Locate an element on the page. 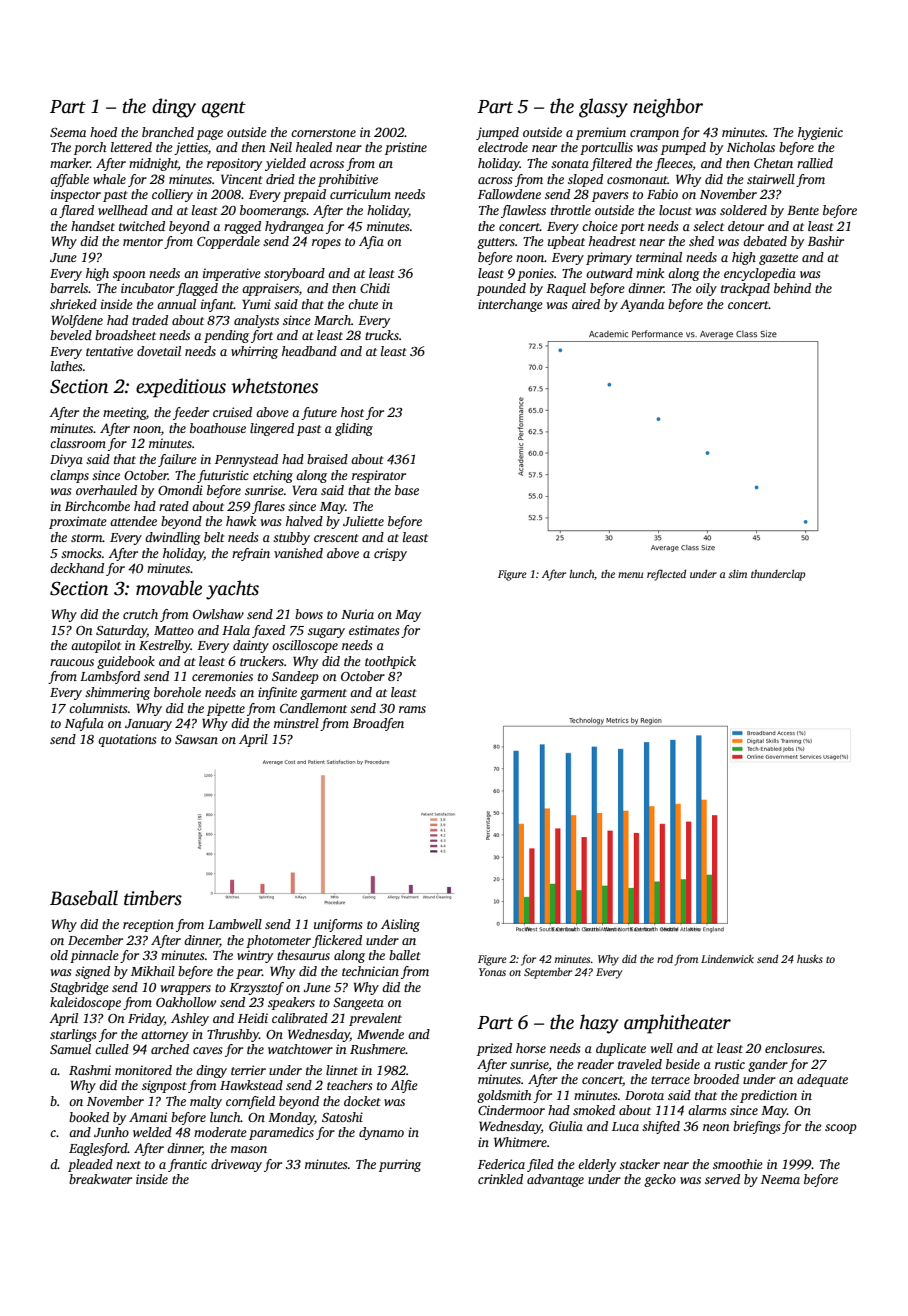 The image size is (908, 1316). Sawsan is located at coordinates (196, 739).
